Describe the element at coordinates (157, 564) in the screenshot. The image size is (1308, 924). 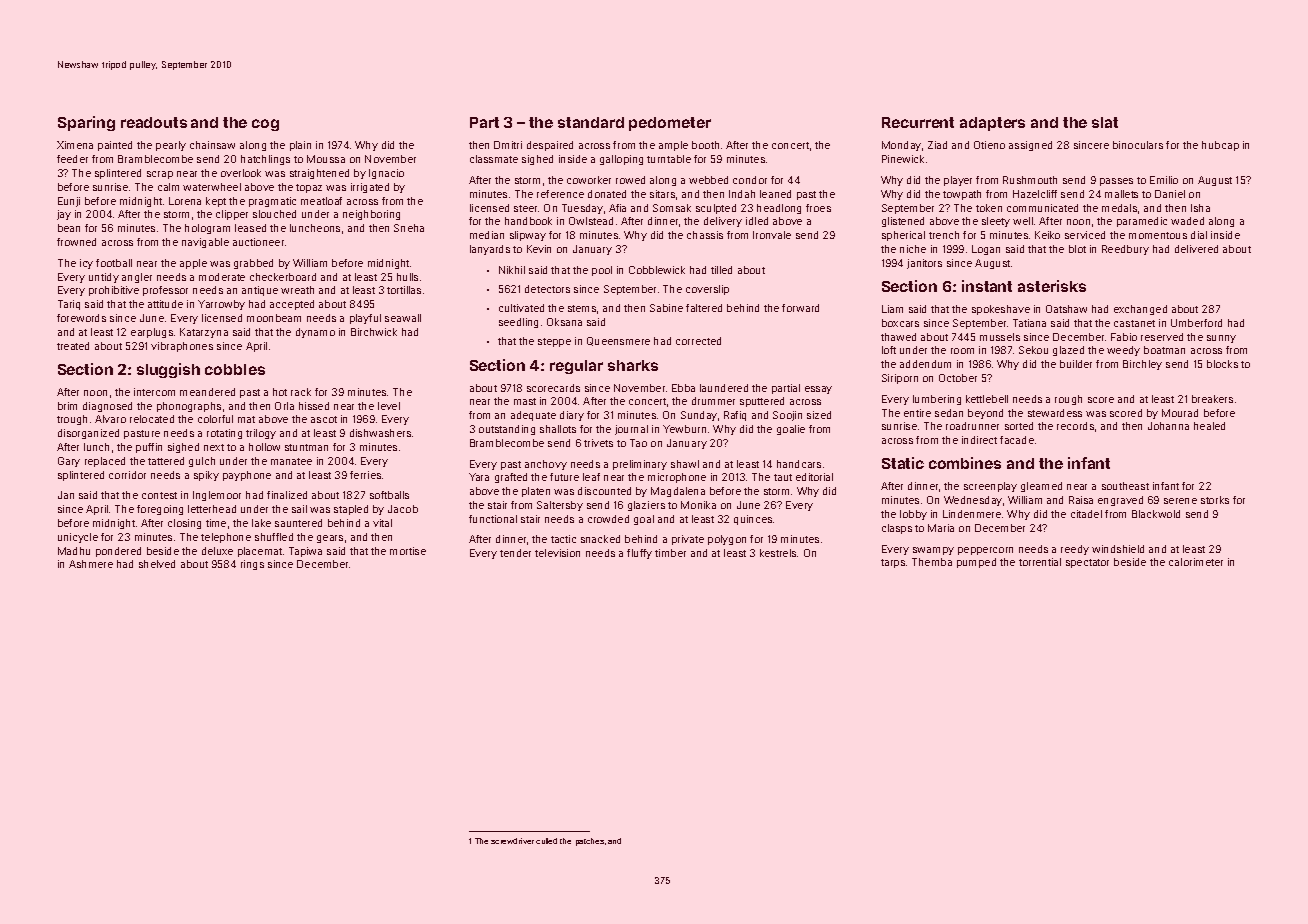
I see `shelved` at that location.
